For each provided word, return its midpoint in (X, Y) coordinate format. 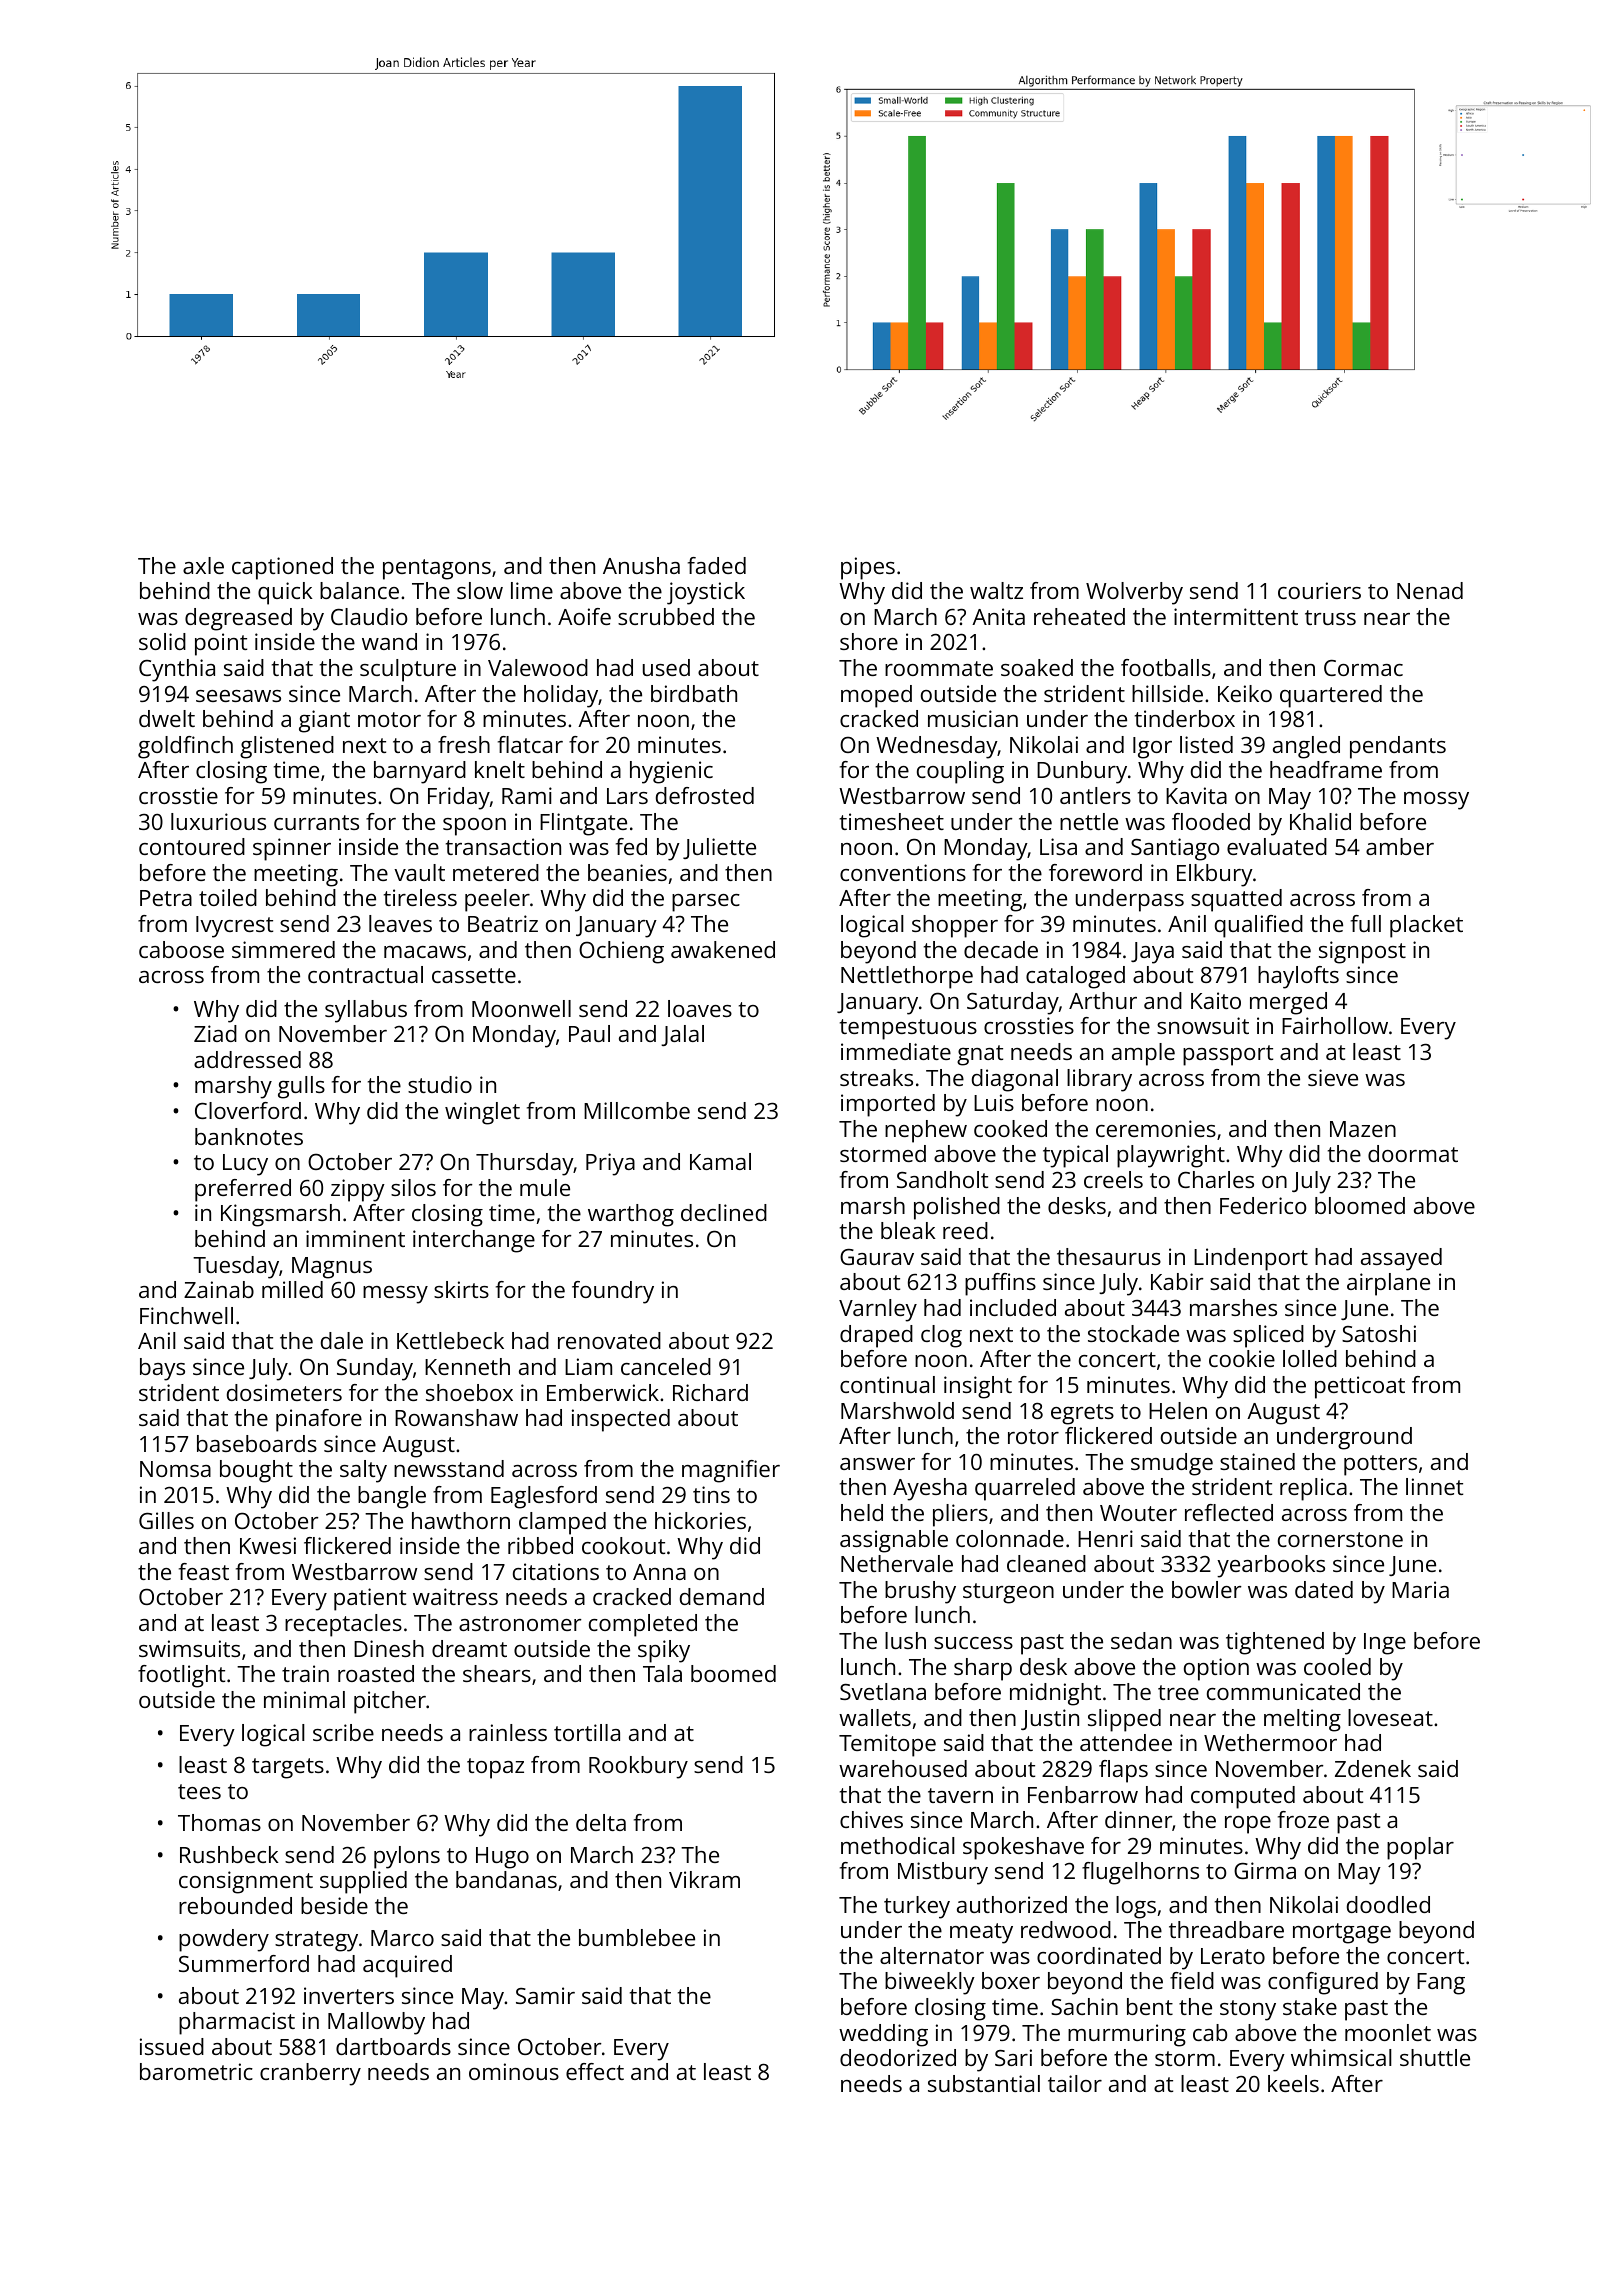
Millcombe (637, 1110)
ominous (514, 2071)
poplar (1420, 1848)
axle (203, 565)
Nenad (1430, 590)
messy (395, 1295)
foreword (1095, 872)
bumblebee (637, 1937)
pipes (868, 568)
